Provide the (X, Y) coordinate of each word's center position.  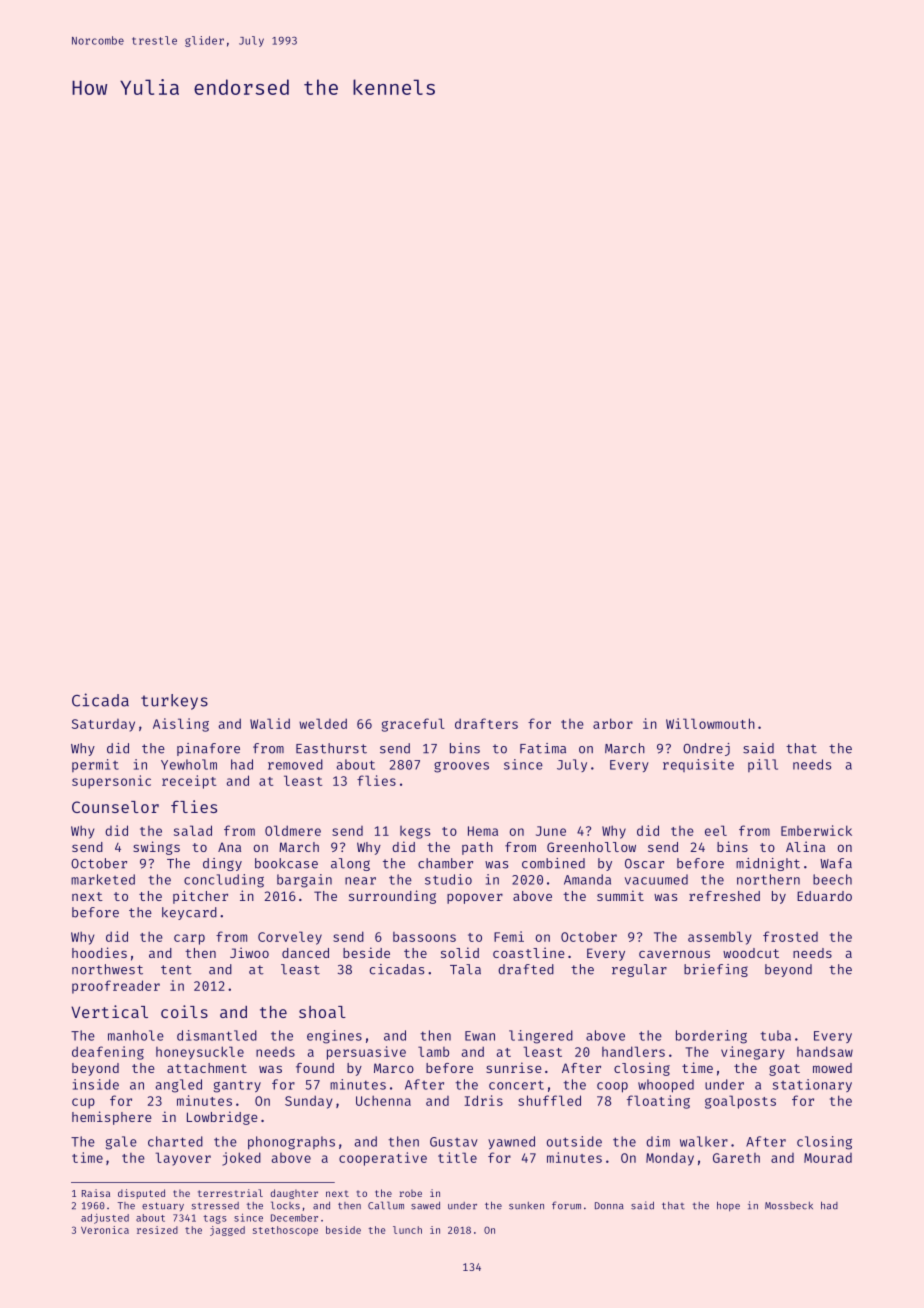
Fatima (543, 748)
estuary (163, 1206)
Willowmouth (710, 723)
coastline (529, 952)
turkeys (174, 702)
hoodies (99, 952)
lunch (407, 1230)
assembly (719, 938)
